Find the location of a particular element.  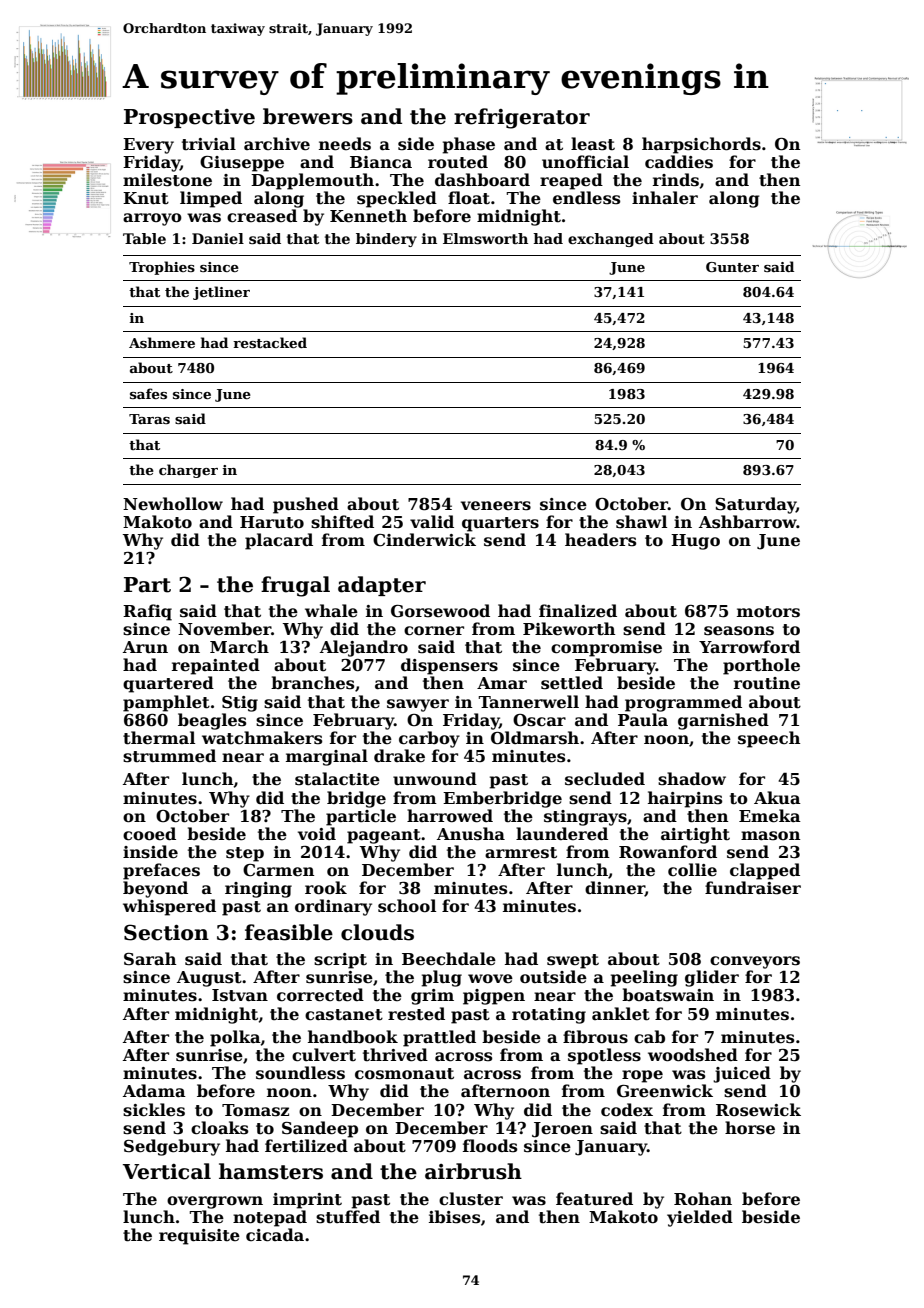

requisite is located at coordinates (199, 1237).
